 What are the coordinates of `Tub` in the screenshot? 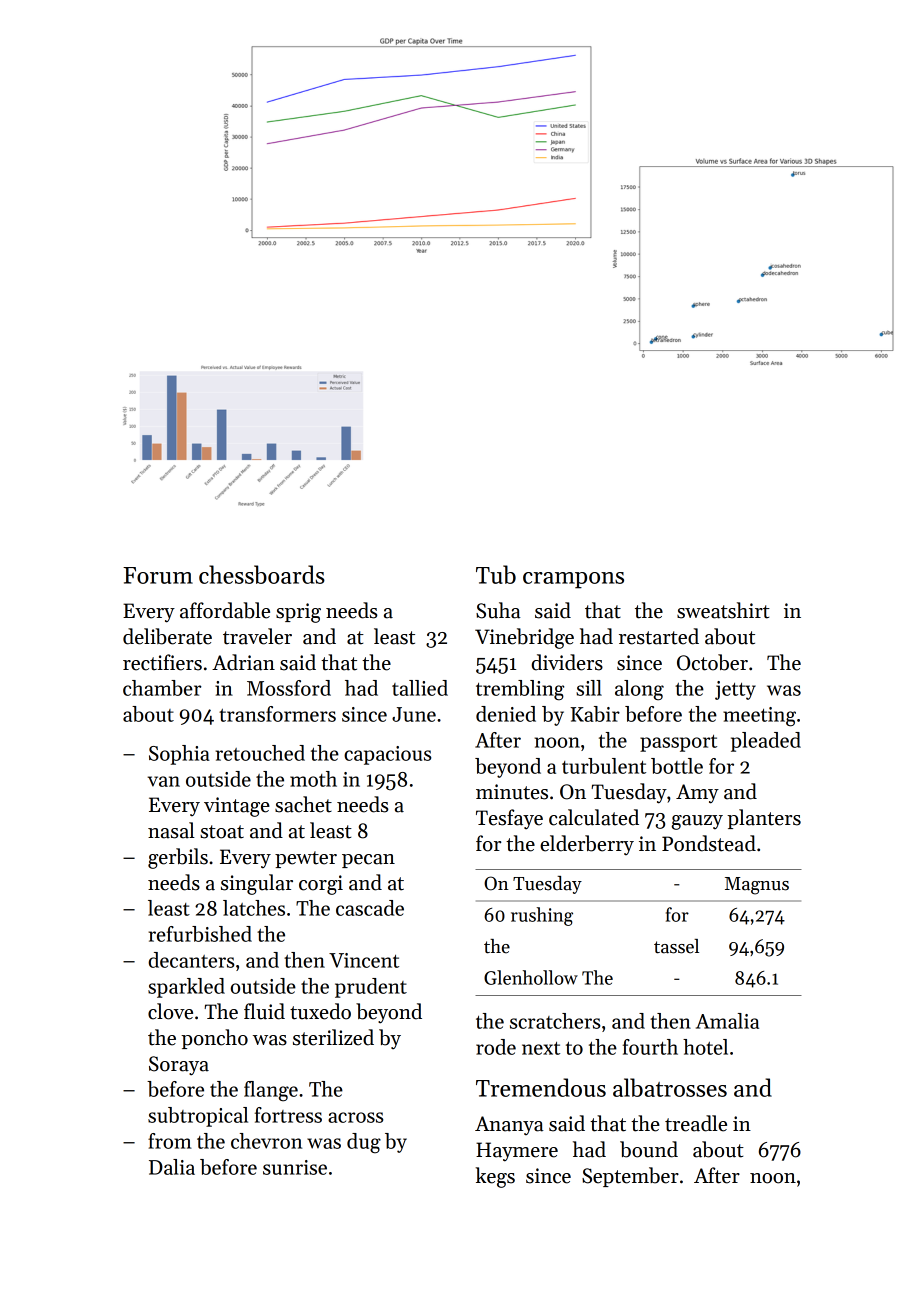 It's located at (496, 574).
